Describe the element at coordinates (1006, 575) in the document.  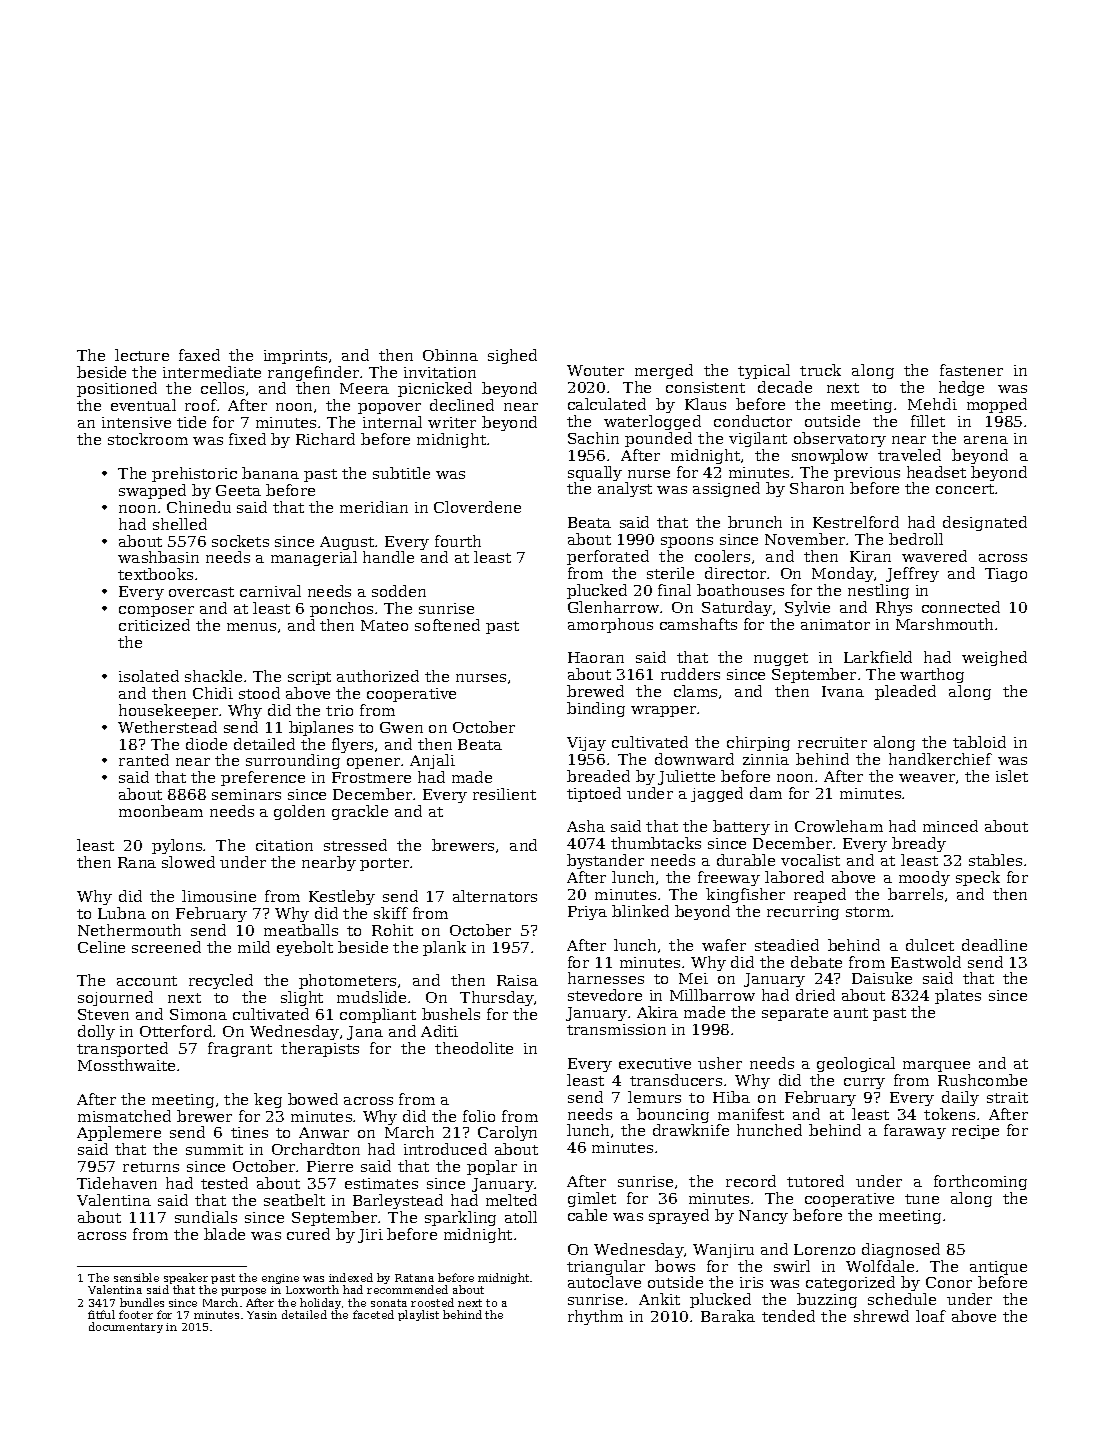
I see `Tiago` at that location.
